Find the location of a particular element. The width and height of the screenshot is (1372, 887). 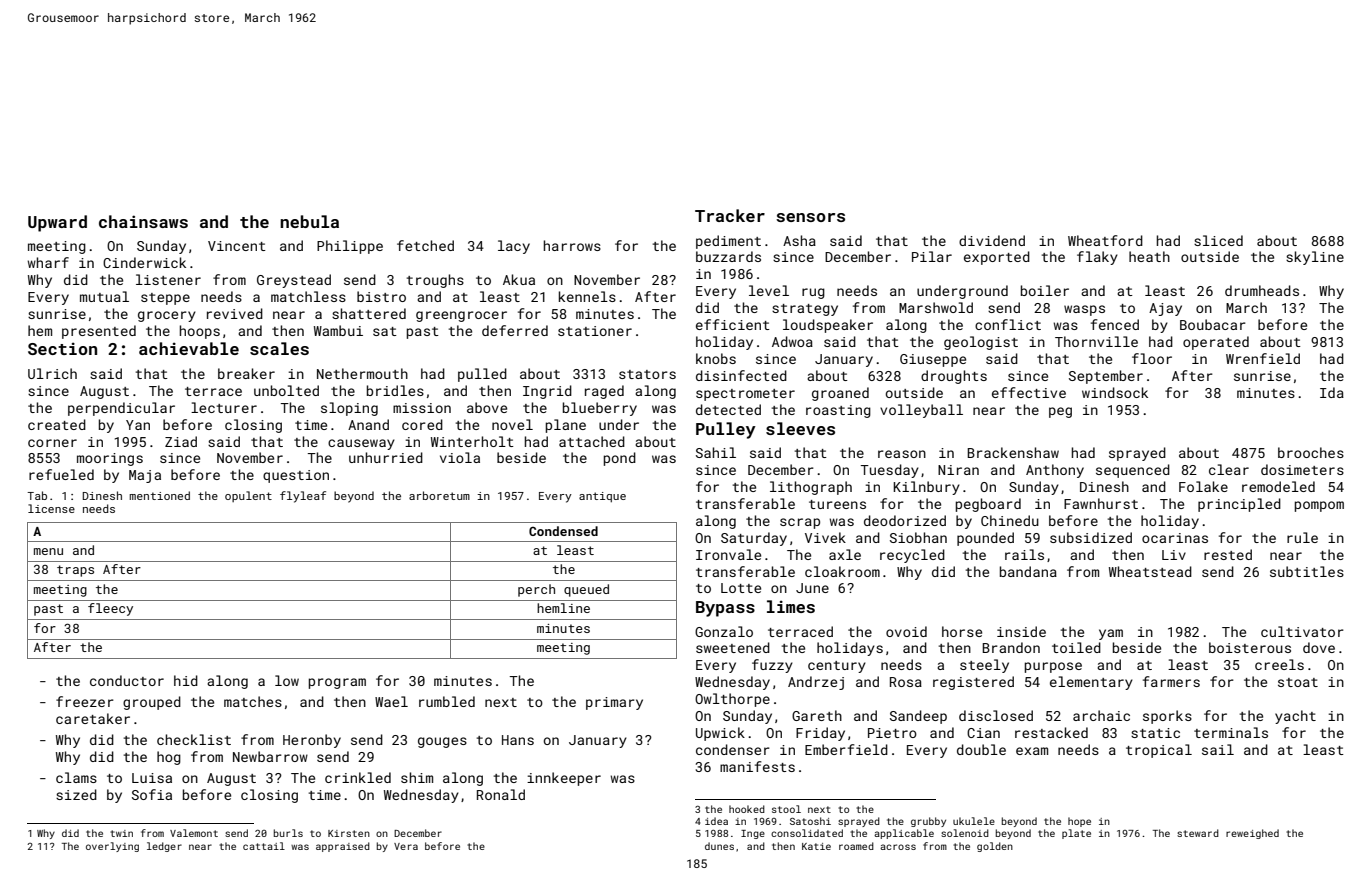

across is located at coordinates (898, 847).
